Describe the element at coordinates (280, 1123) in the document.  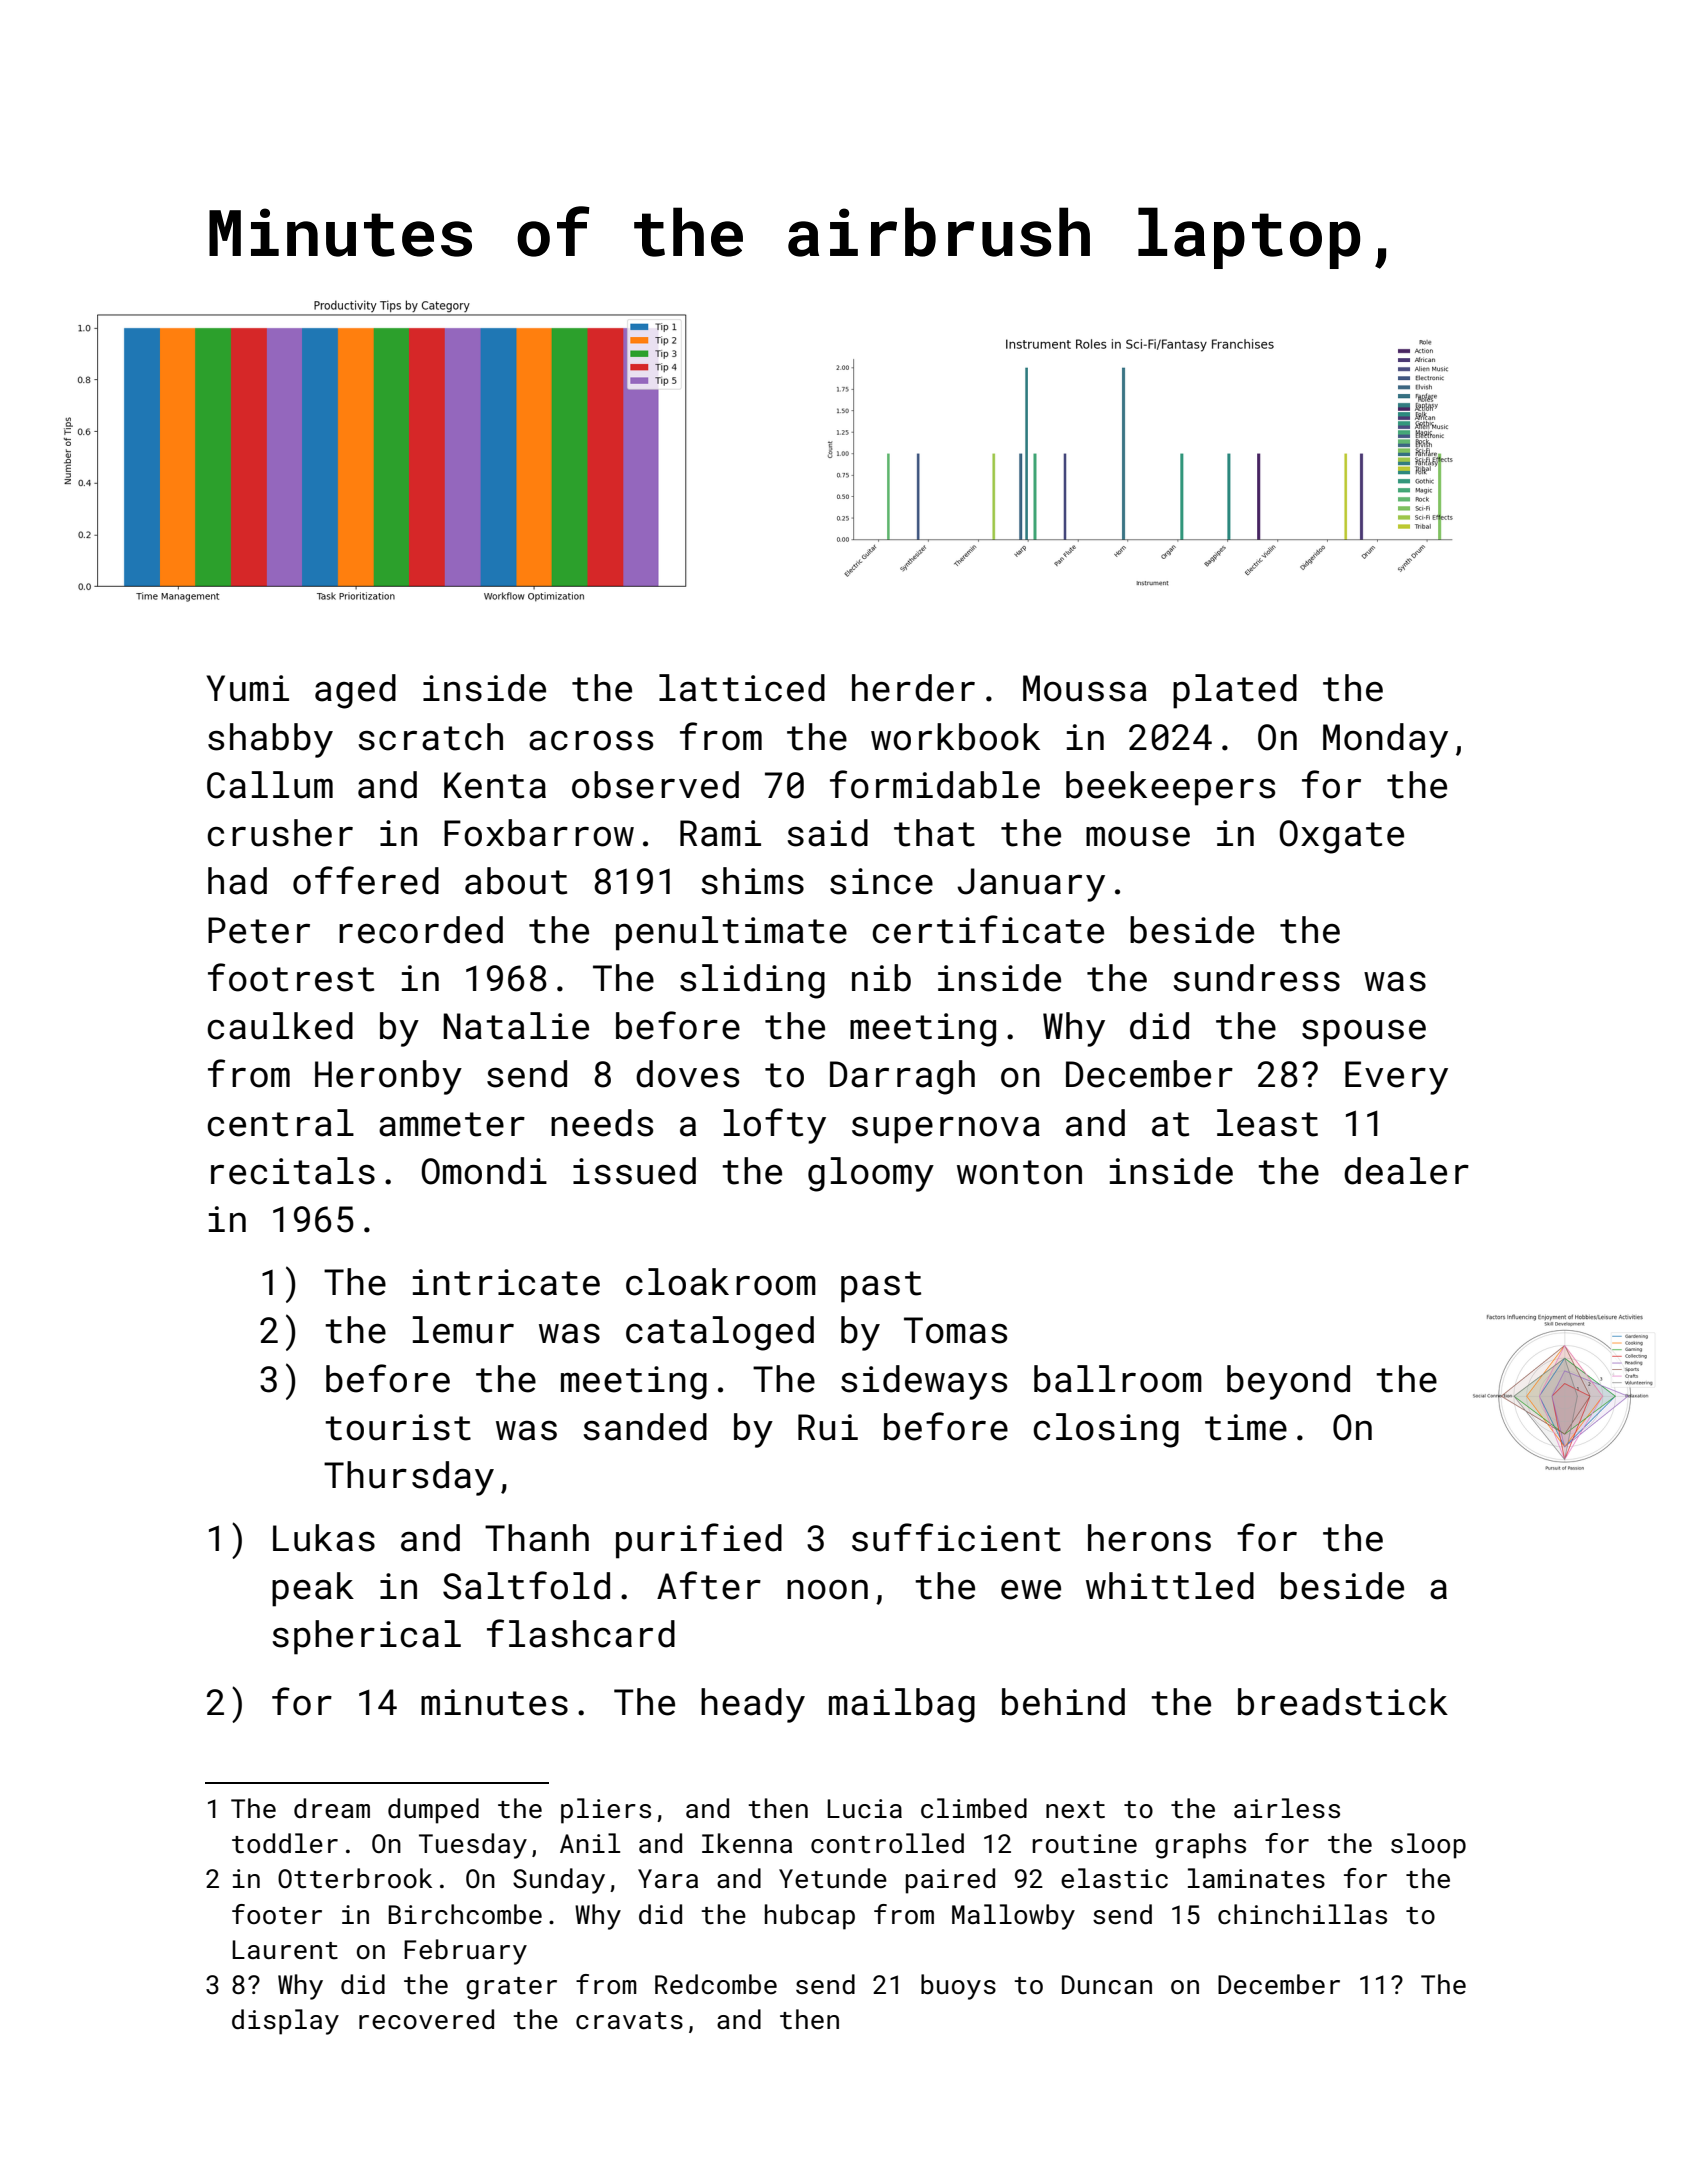
I see `central` at that location.
